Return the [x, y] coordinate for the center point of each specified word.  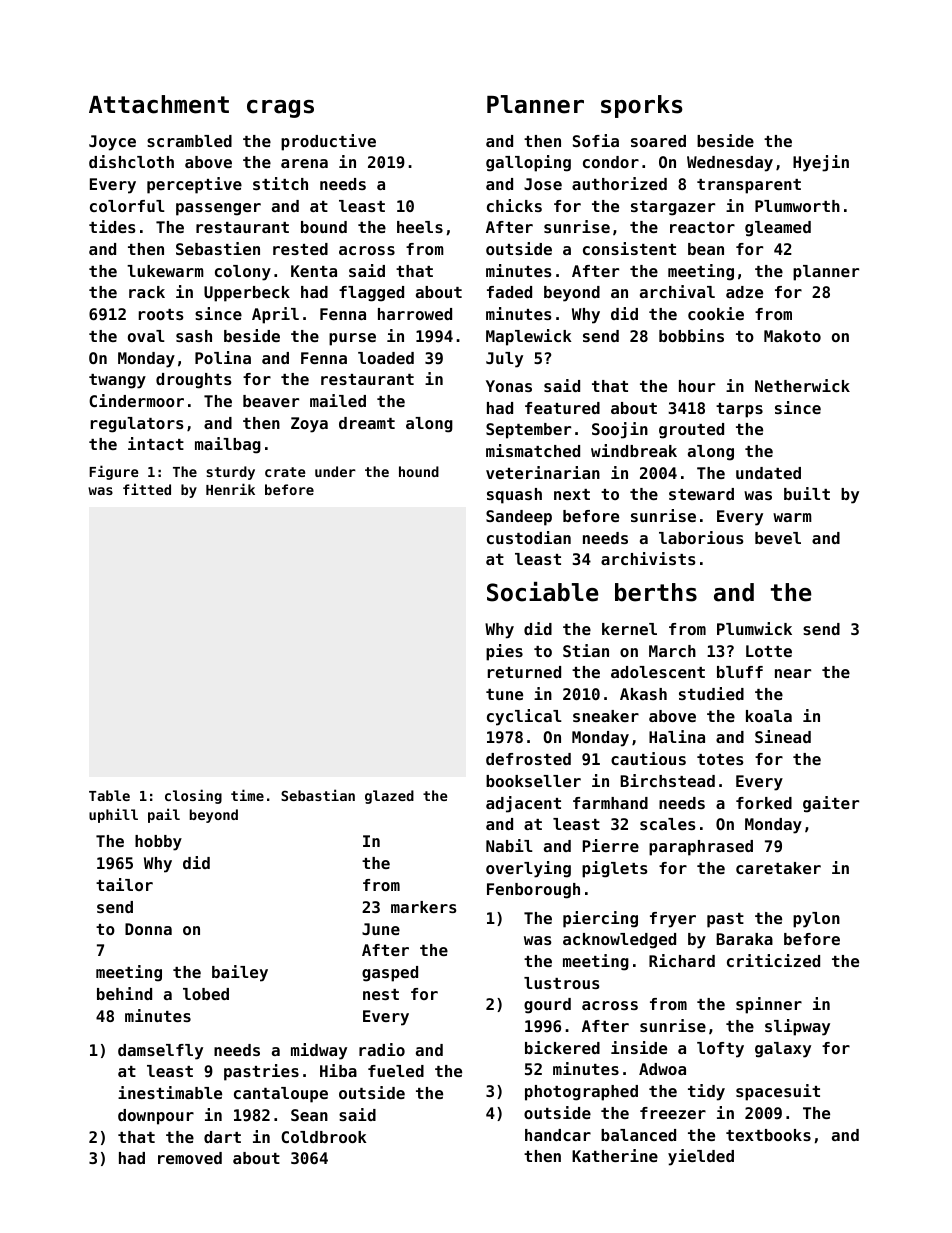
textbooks [768, 1135]
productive [328, 142]
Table [109, 795]
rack [147, 292]
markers [424, 907]
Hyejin [821, 163]
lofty [720, 1050]
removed [190, 1158]
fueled [396, 1071]
